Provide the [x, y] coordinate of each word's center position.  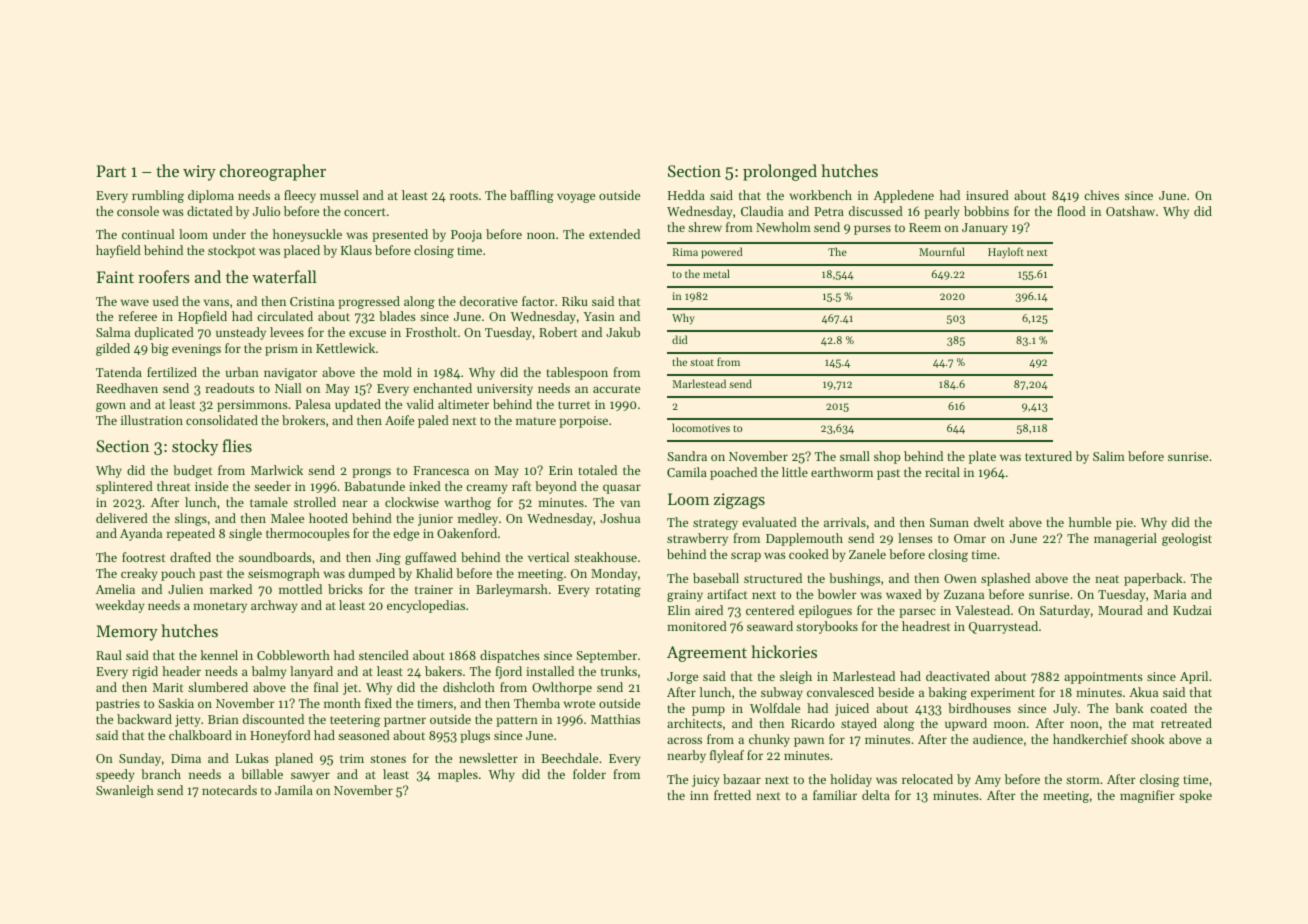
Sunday [140, 759]
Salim [1109, 456]
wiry [199, 173]
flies [237, 445]
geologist [1187, 539]
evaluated [769, 522]
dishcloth [469, 687]
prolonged [780, 172]
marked [231, 589]
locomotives [701, 427]
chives [1101, 195]
